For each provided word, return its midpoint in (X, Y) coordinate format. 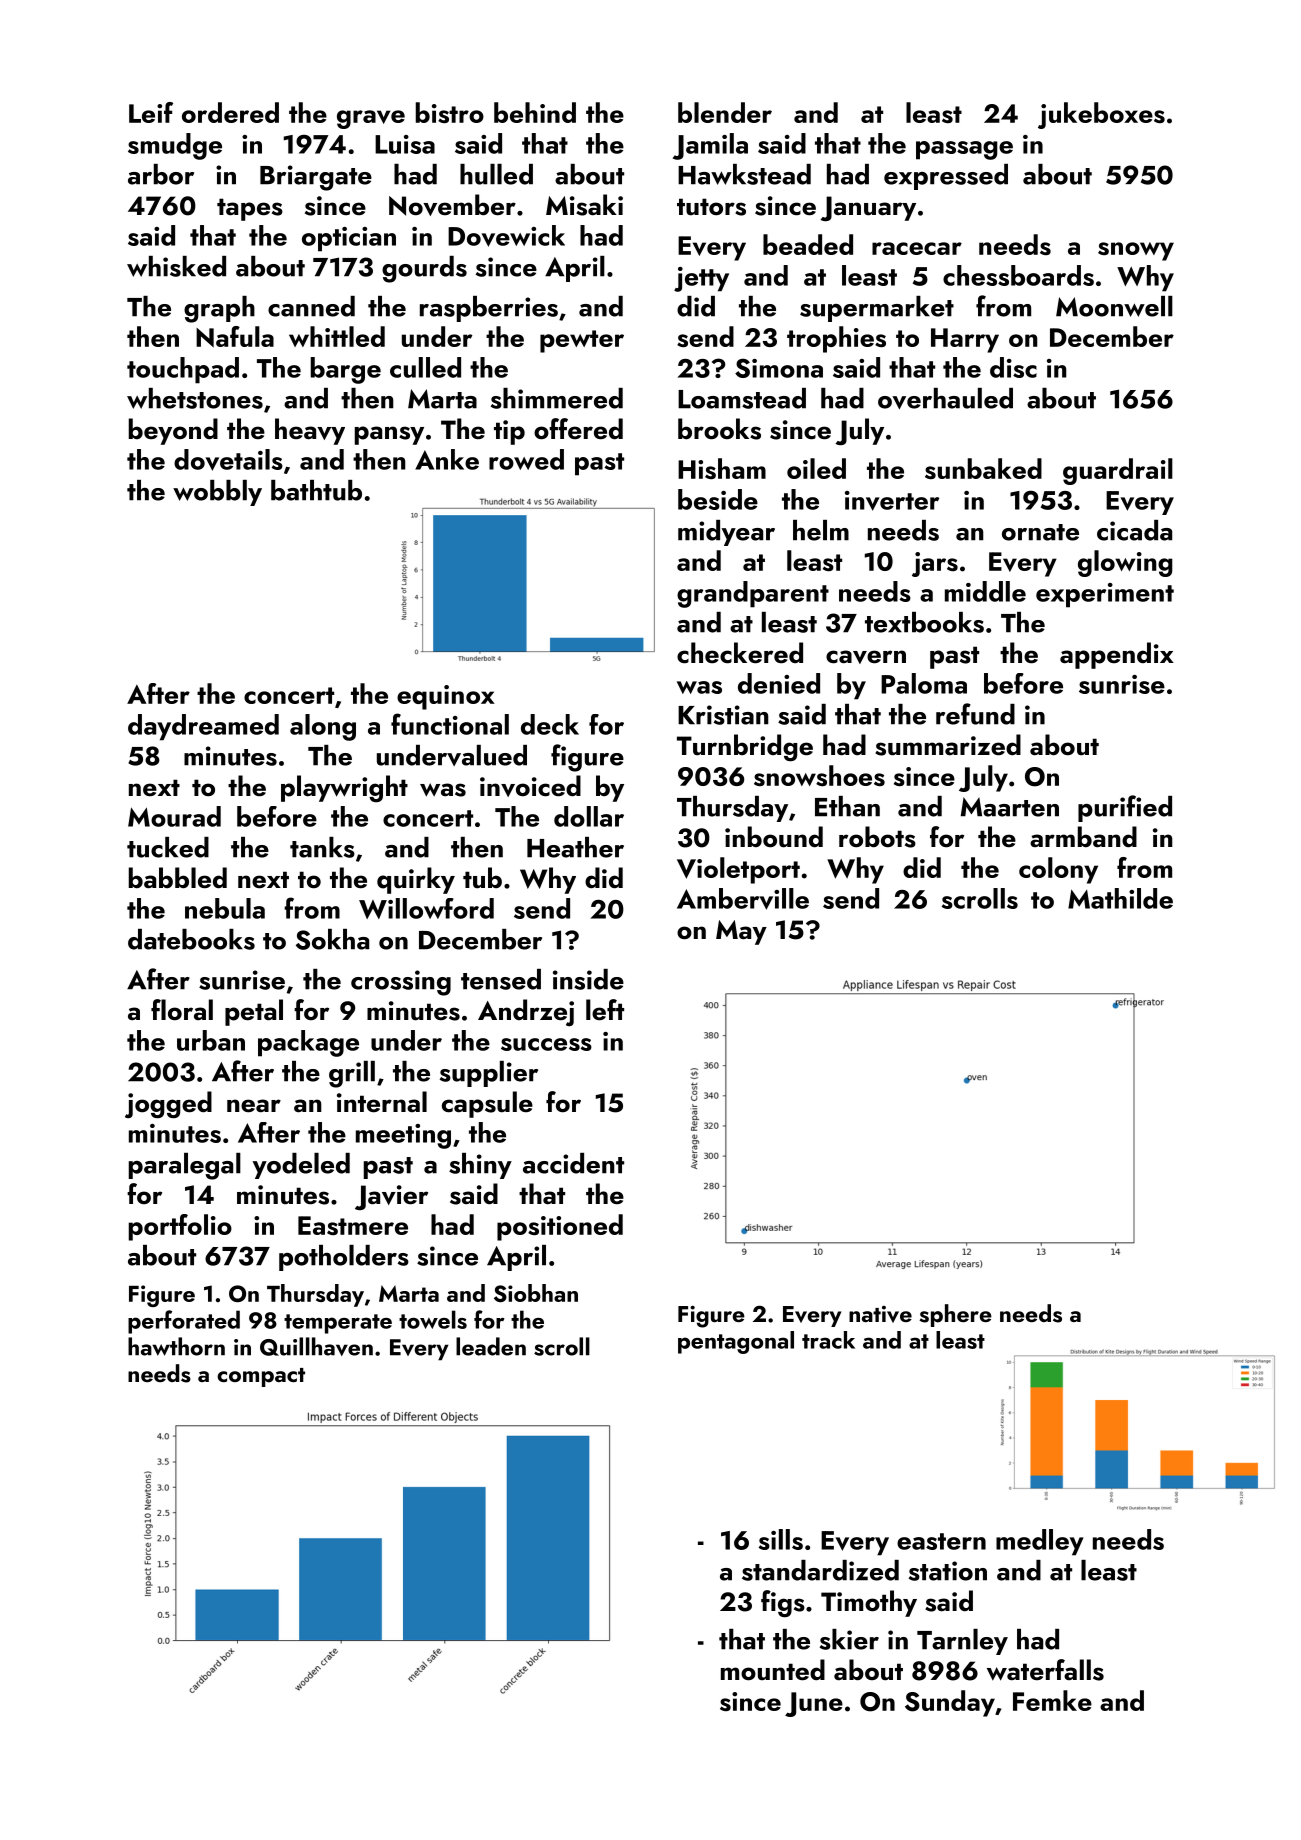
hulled (496, 174)
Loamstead (742, 398)
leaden (491, 1346)
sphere (955, 1315)
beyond (173, 431)
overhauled (945, 398)
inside (588, 979)
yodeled (301, 1166)
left (605, 1010)
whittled (337, 336)
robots (877, 837)
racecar (917, 248)
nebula (225, 908)
